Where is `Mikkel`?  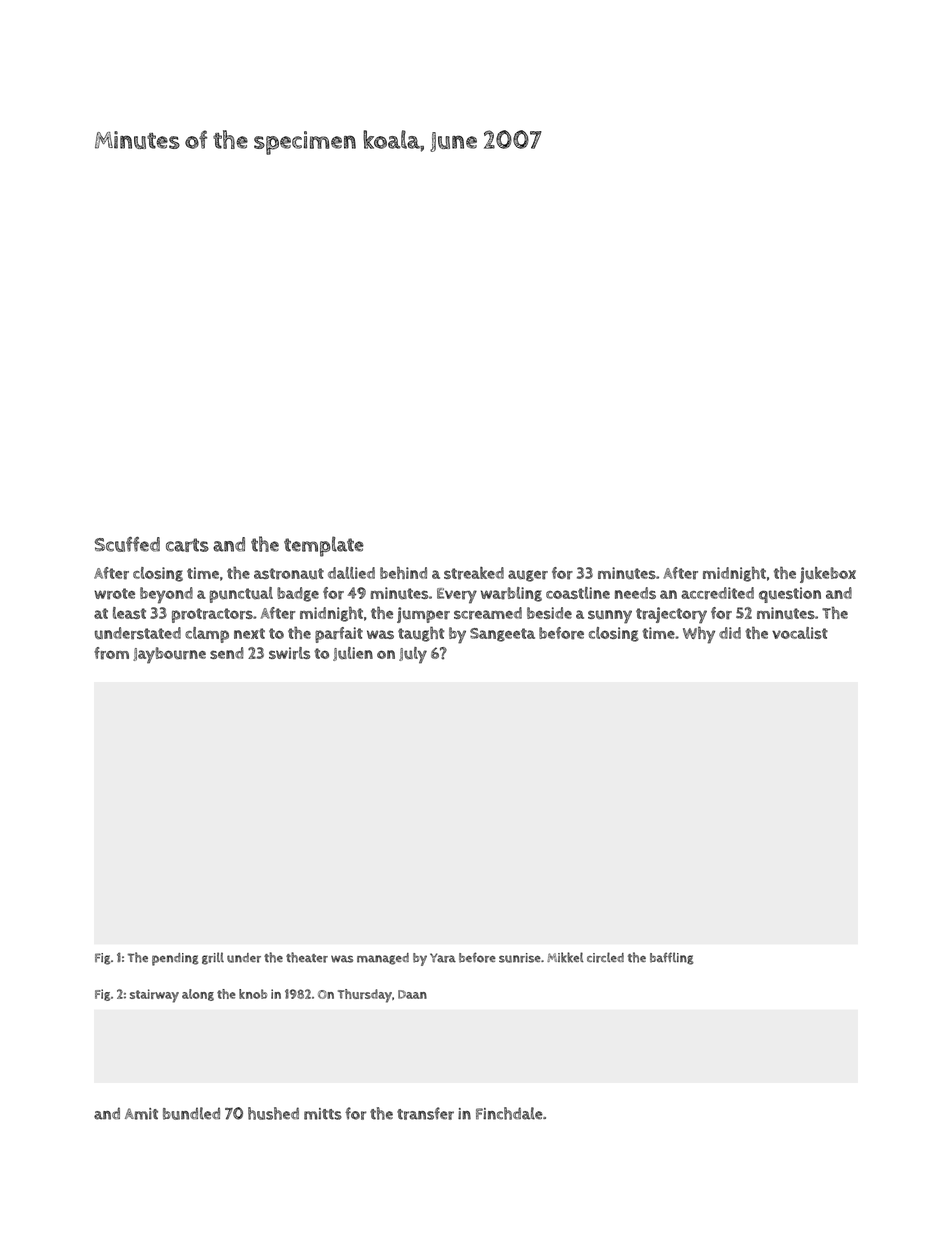 Mikkel is located at coordinates (565, 957).
